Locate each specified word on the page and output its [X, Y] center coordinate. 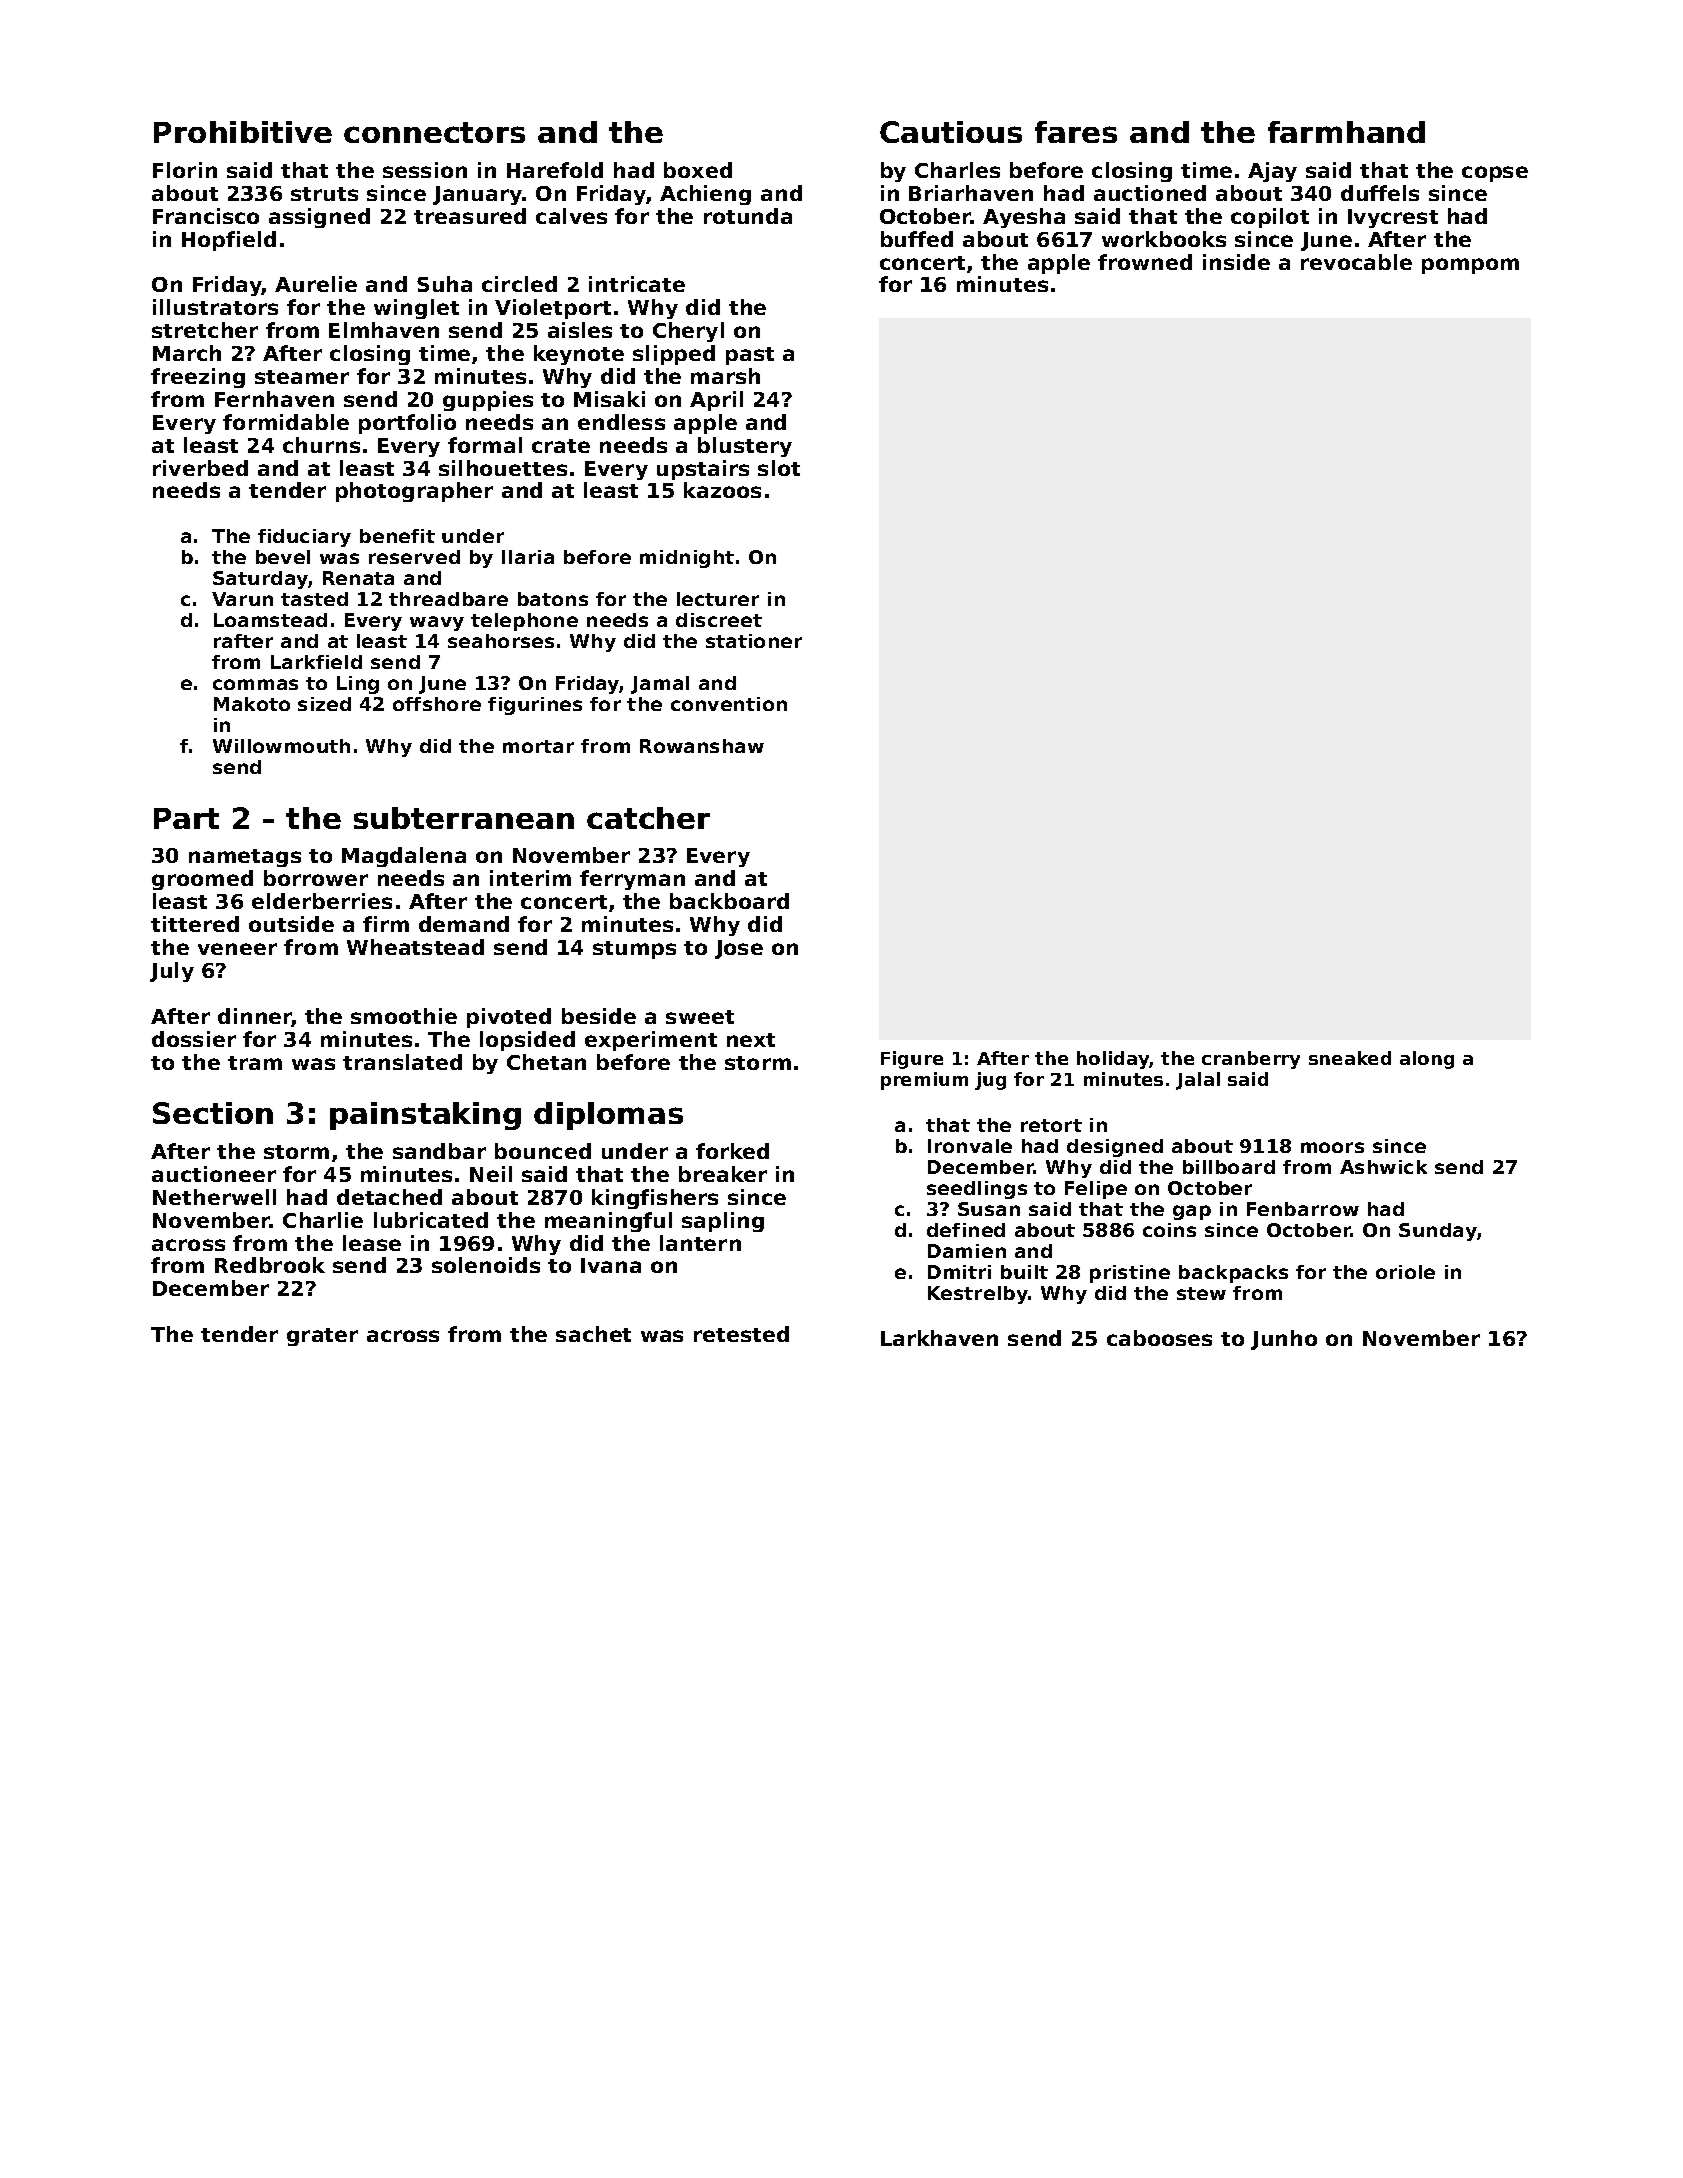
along [1427, 1060]
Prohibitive [243, 132]
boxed [698, 170]
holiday [1113, 1060]
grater [322, 1337]
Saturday [260, 580]
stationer [754, 641]
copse [1495, 174]
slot [779, 468]
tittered [195, 924]
